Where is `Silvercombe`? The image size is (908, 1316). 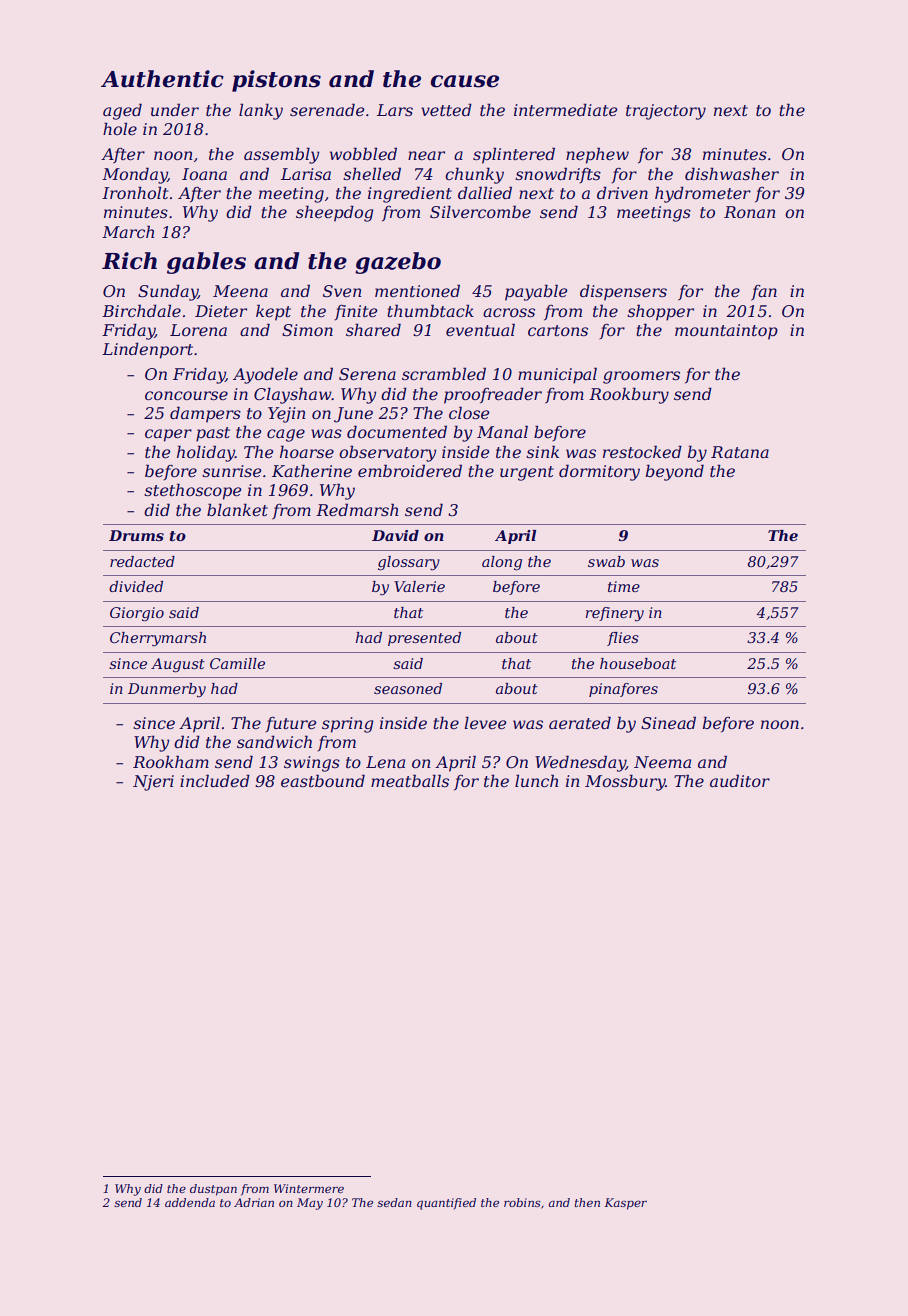 Silvercombe is located at coordinates (480, 211).
